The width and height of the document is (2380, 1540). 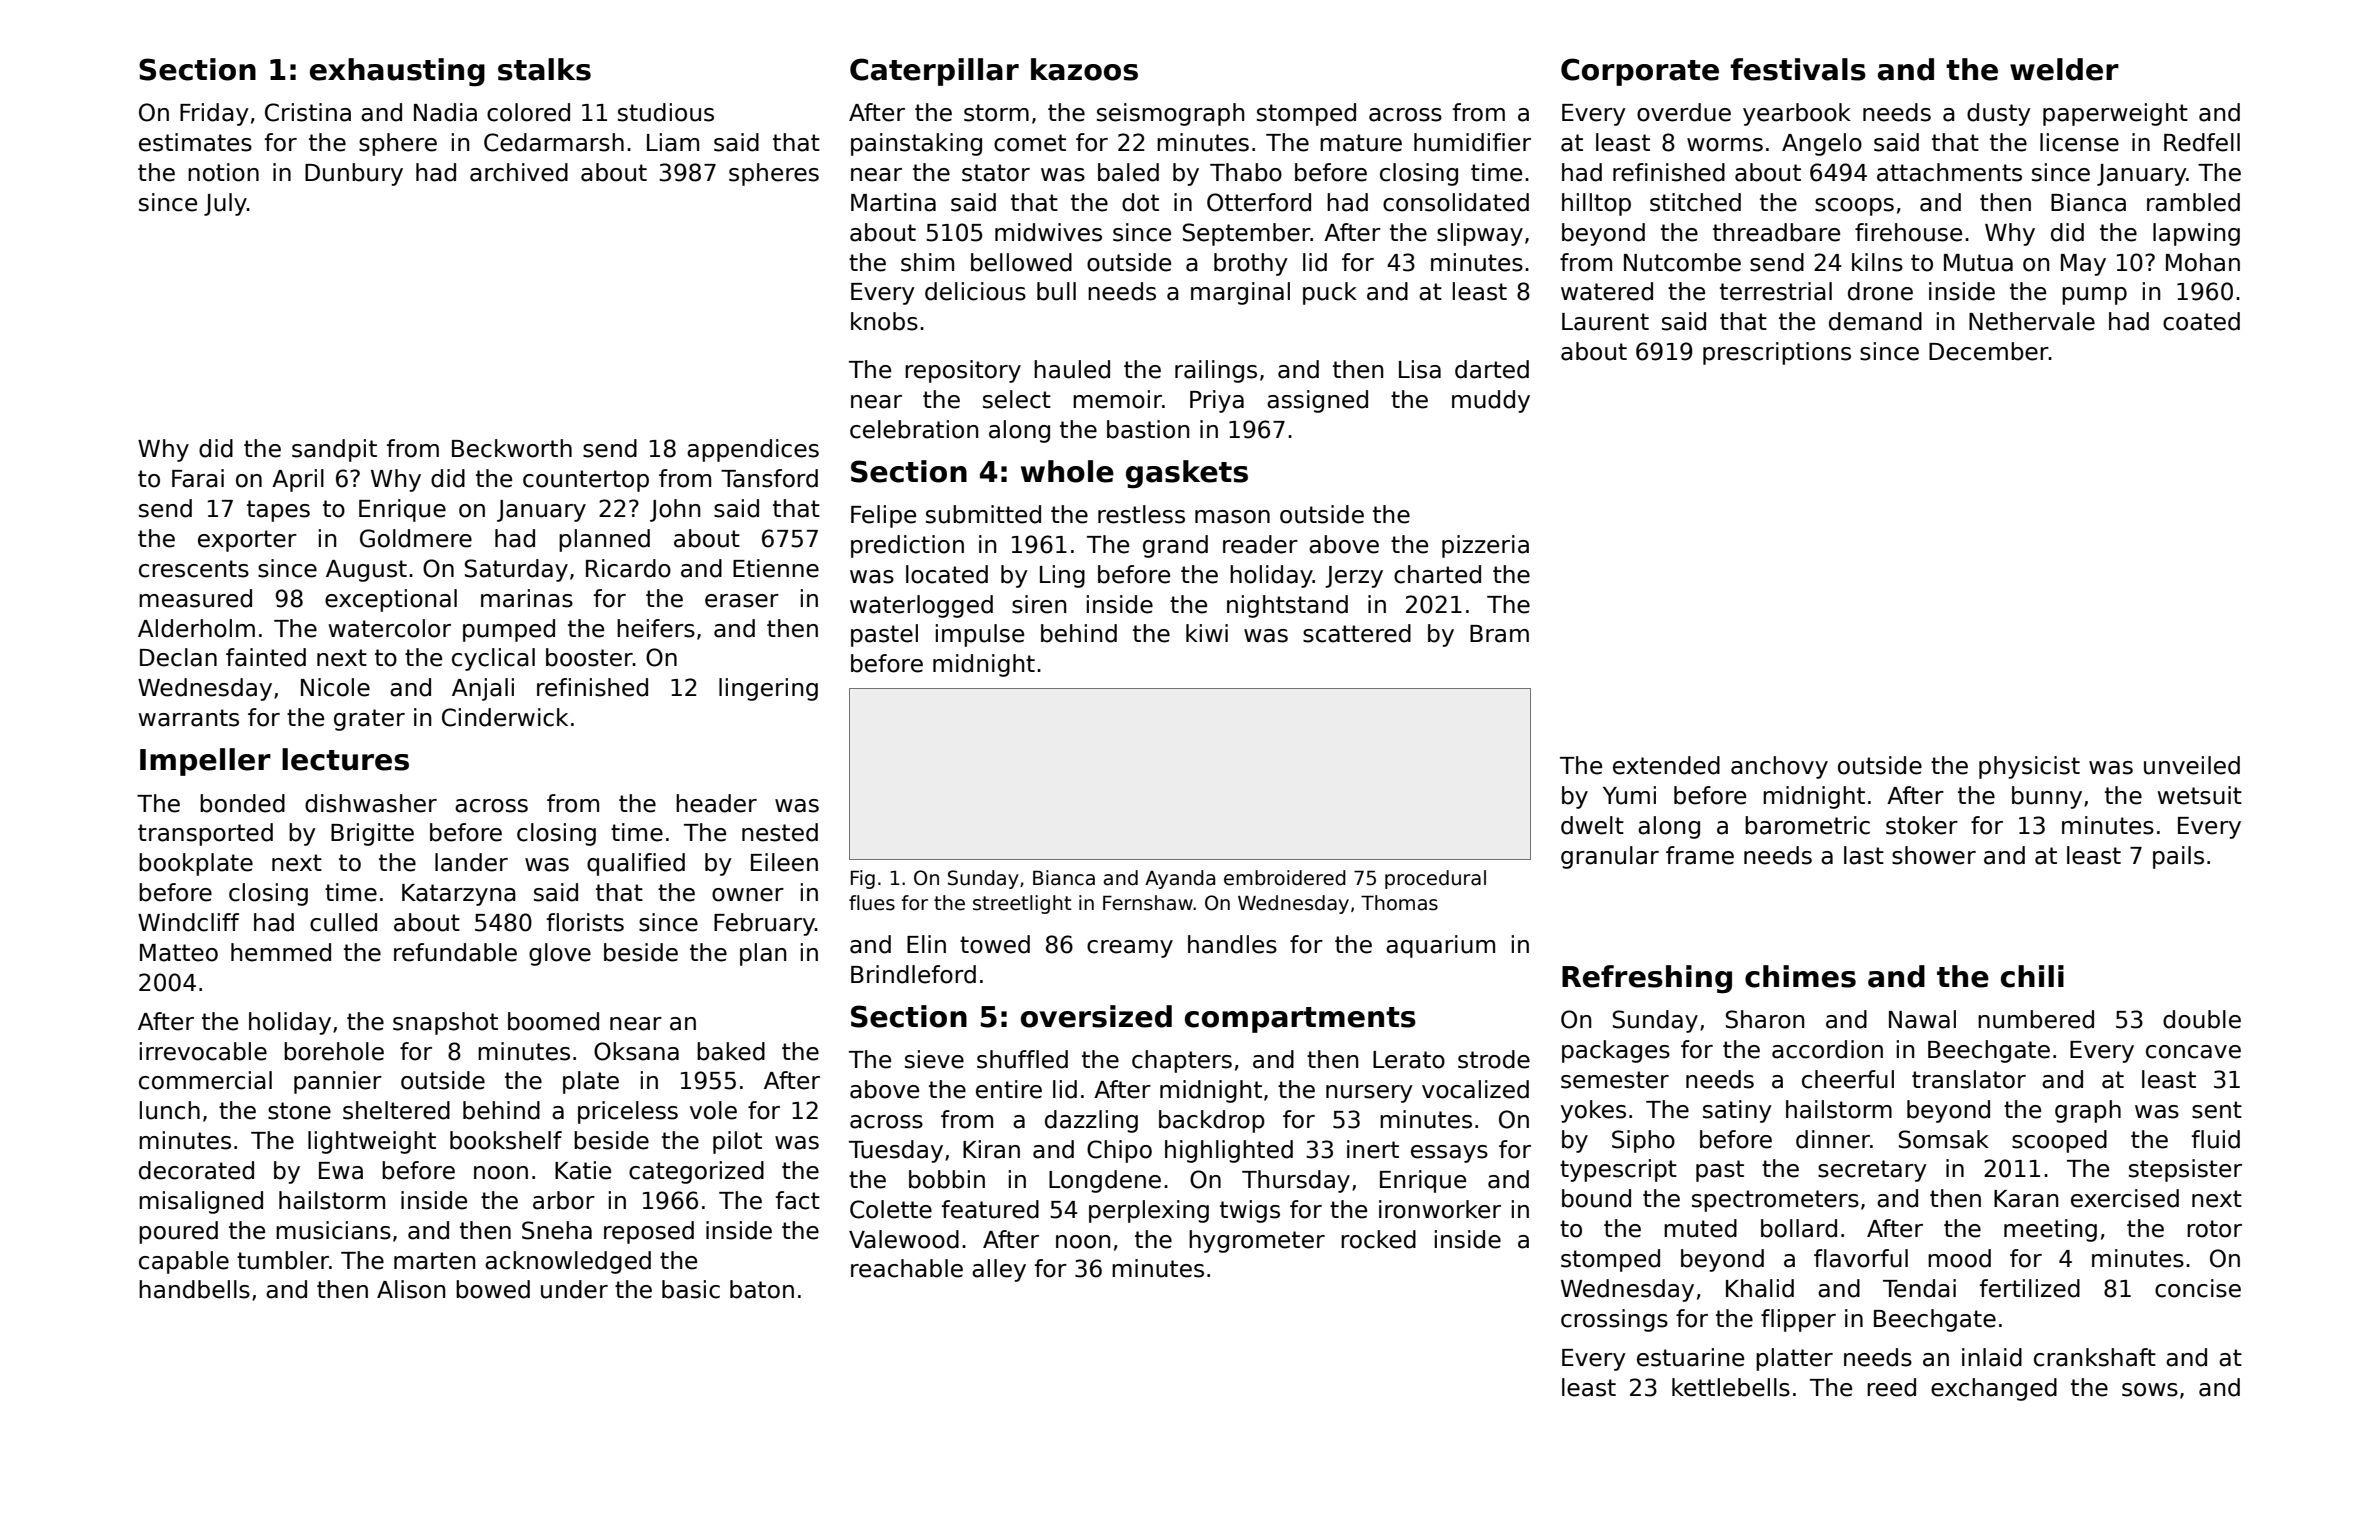 What do you see at coordinates (1084, 69) in the document?
I see `kazoos` at bounding box center [1084, 69].
